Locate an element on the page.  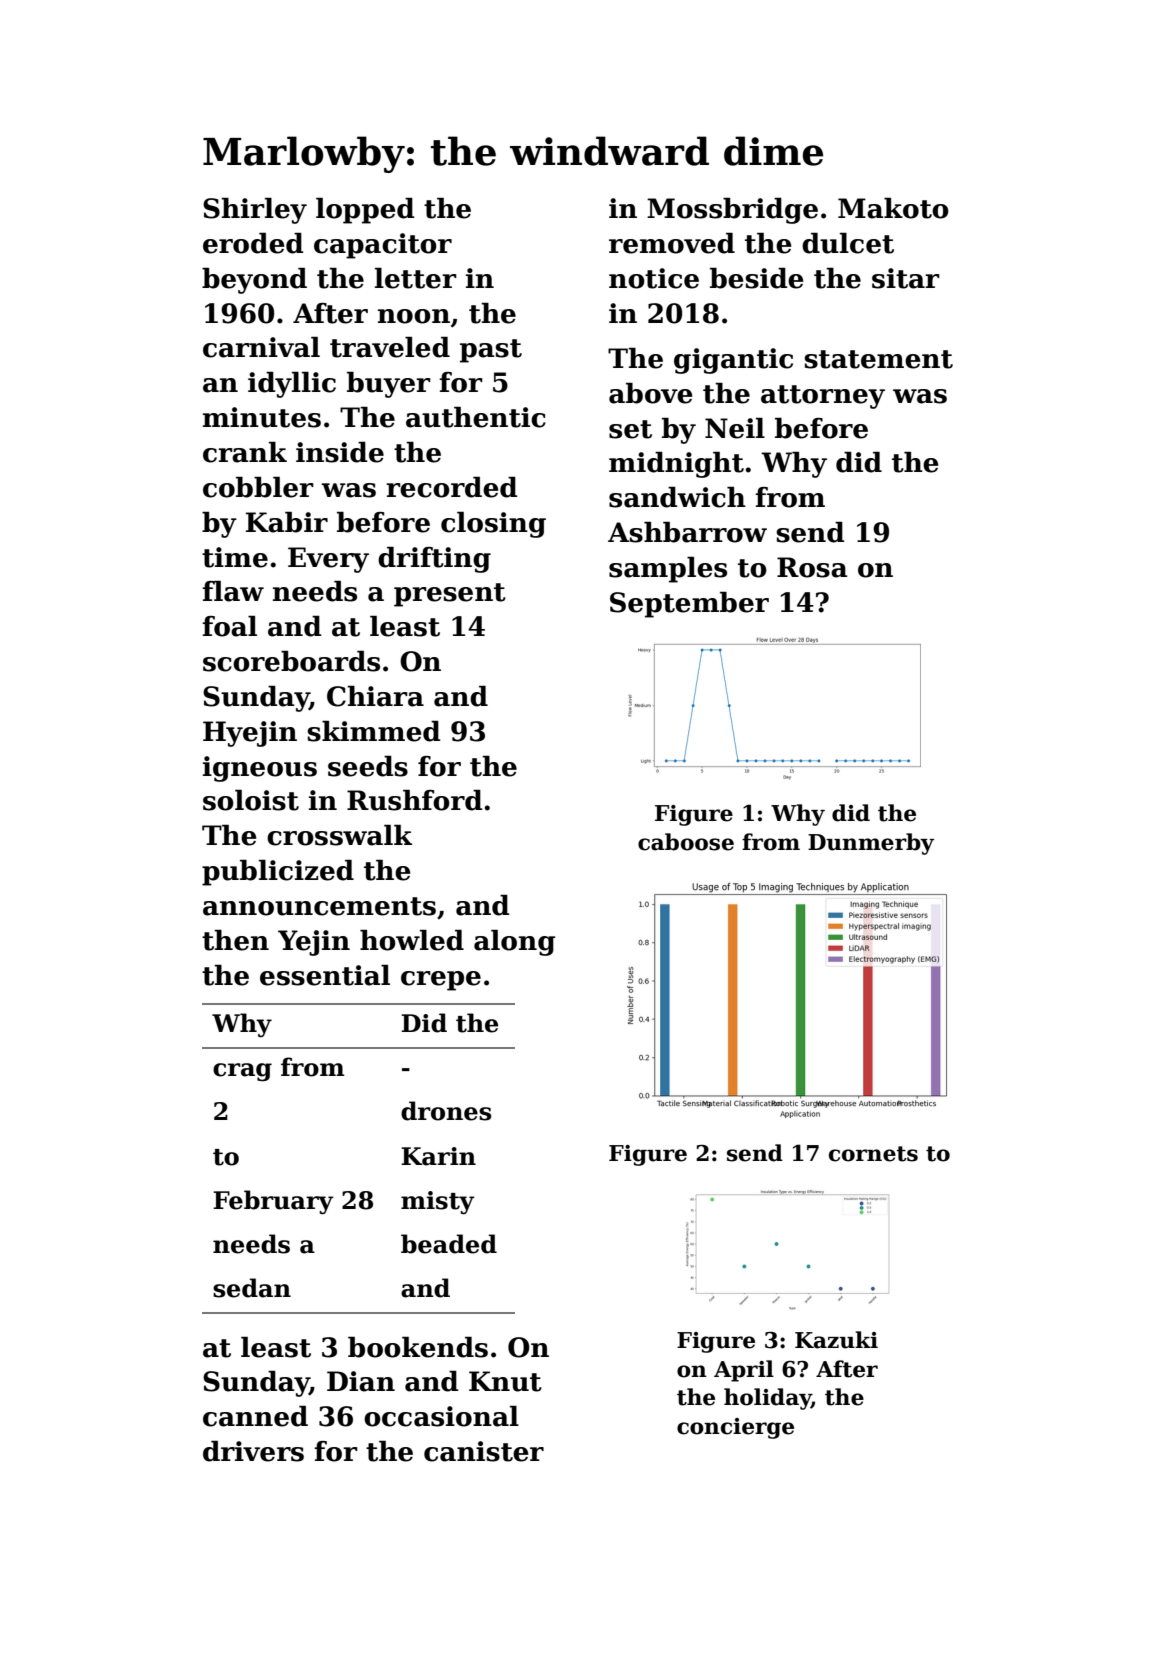
lopped is located at coordinates (365, 211).
